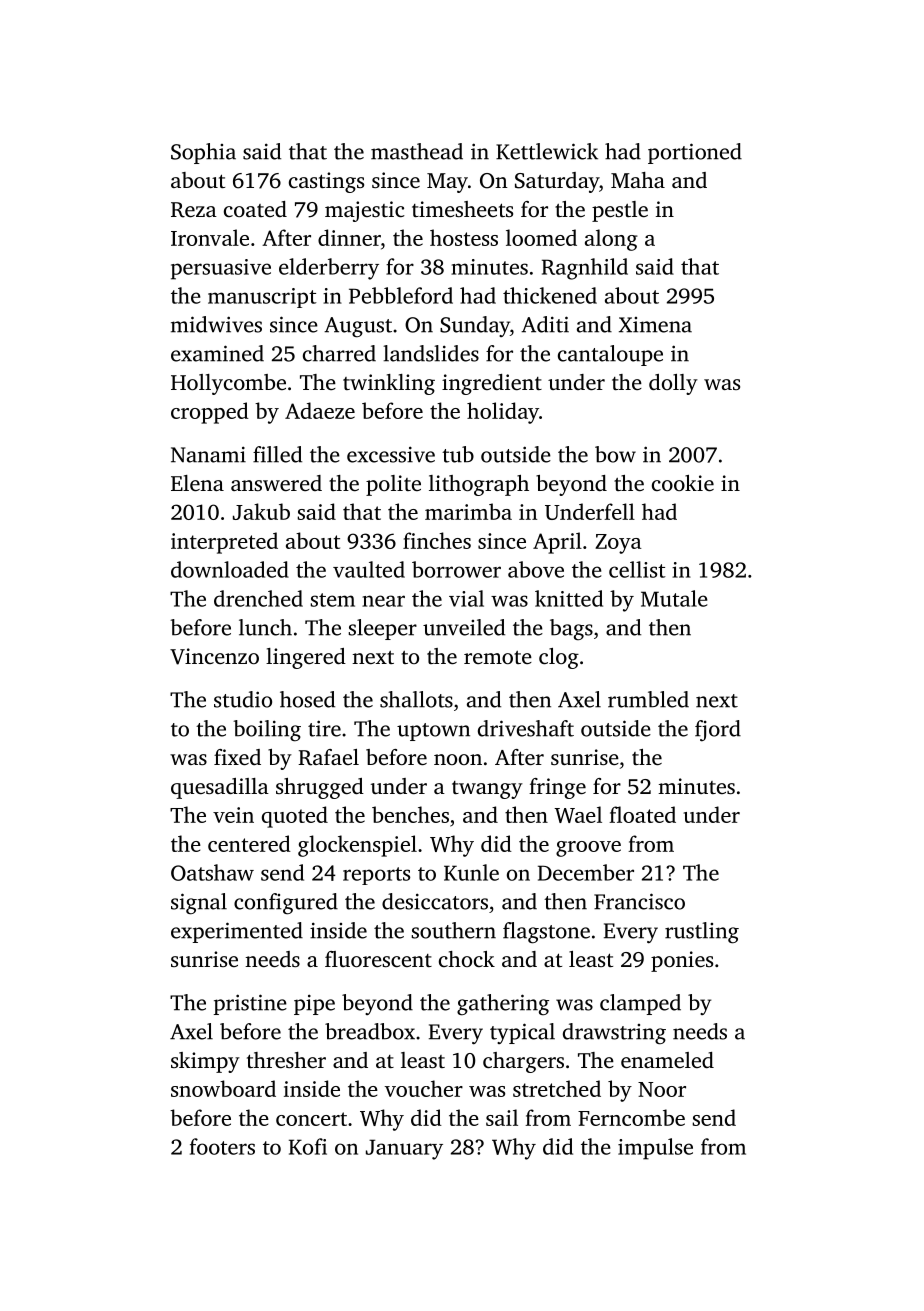 Image resolution: width=924 pixels, height=1311 pixels. Describe the element at coordinates (370, 1031) in the document. I see `breadbox` at that location.
